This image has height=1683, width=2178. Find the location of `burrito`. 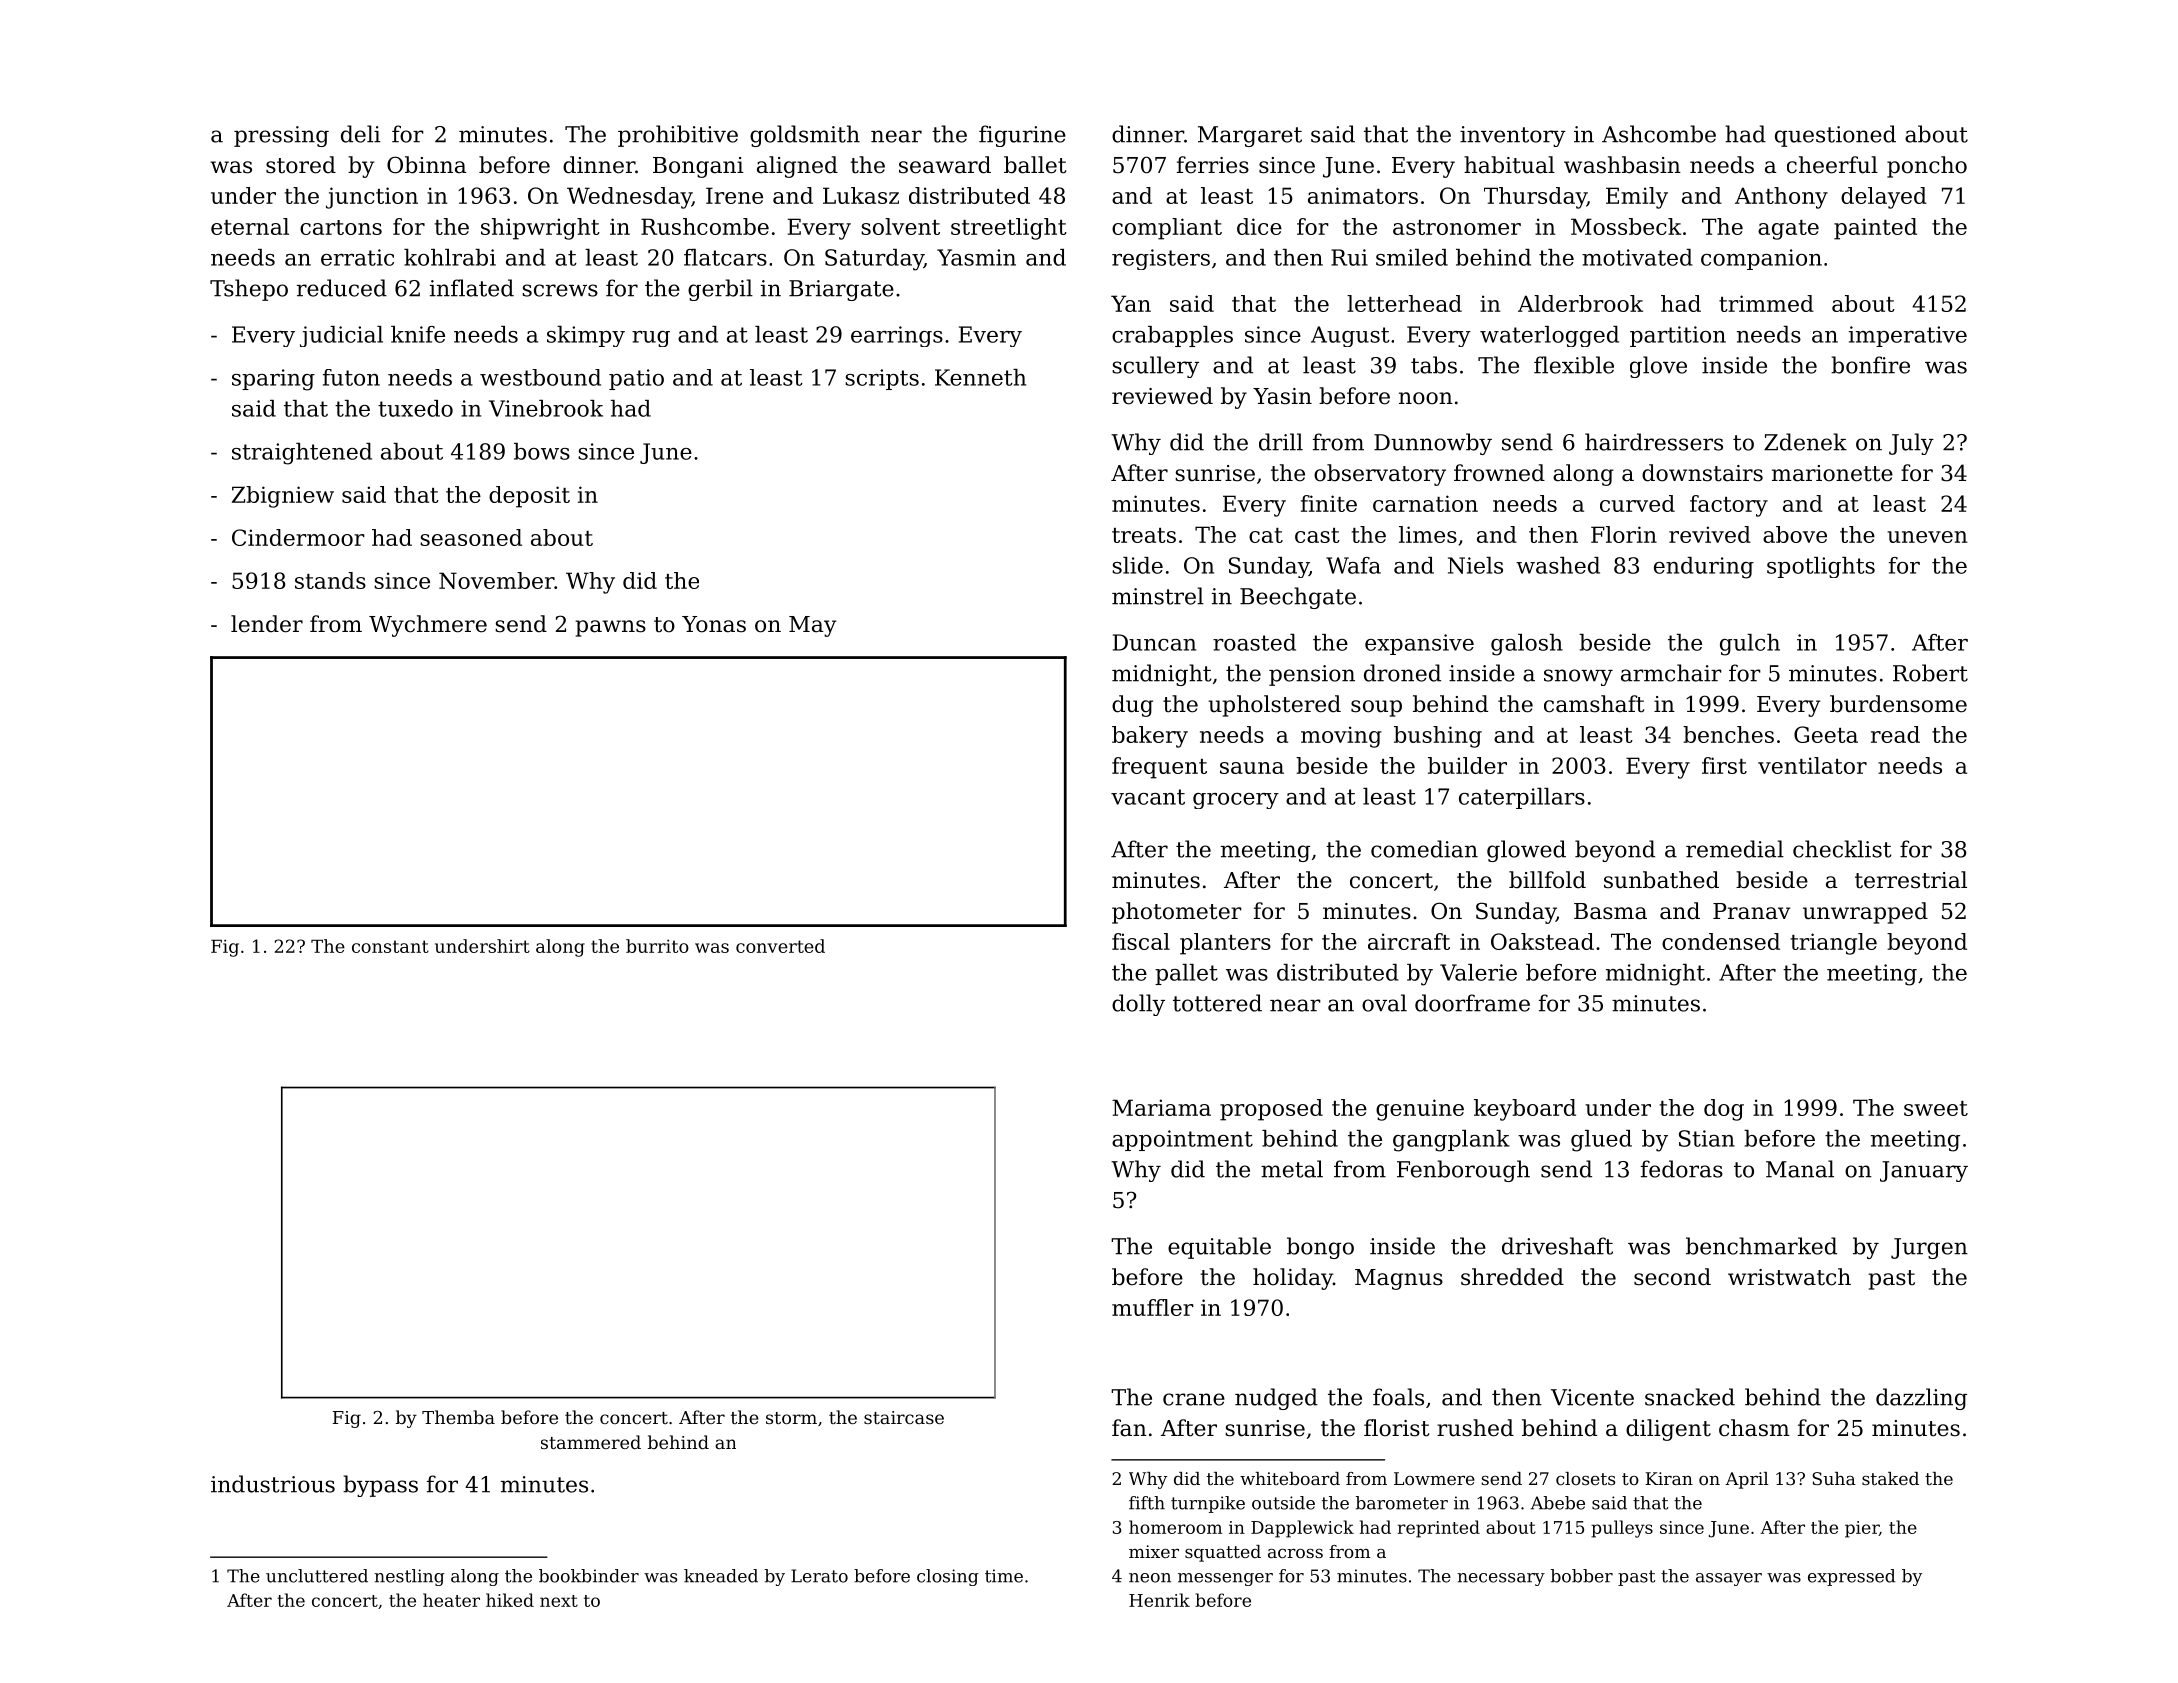

burrito is located at coordinates (657, 946).
